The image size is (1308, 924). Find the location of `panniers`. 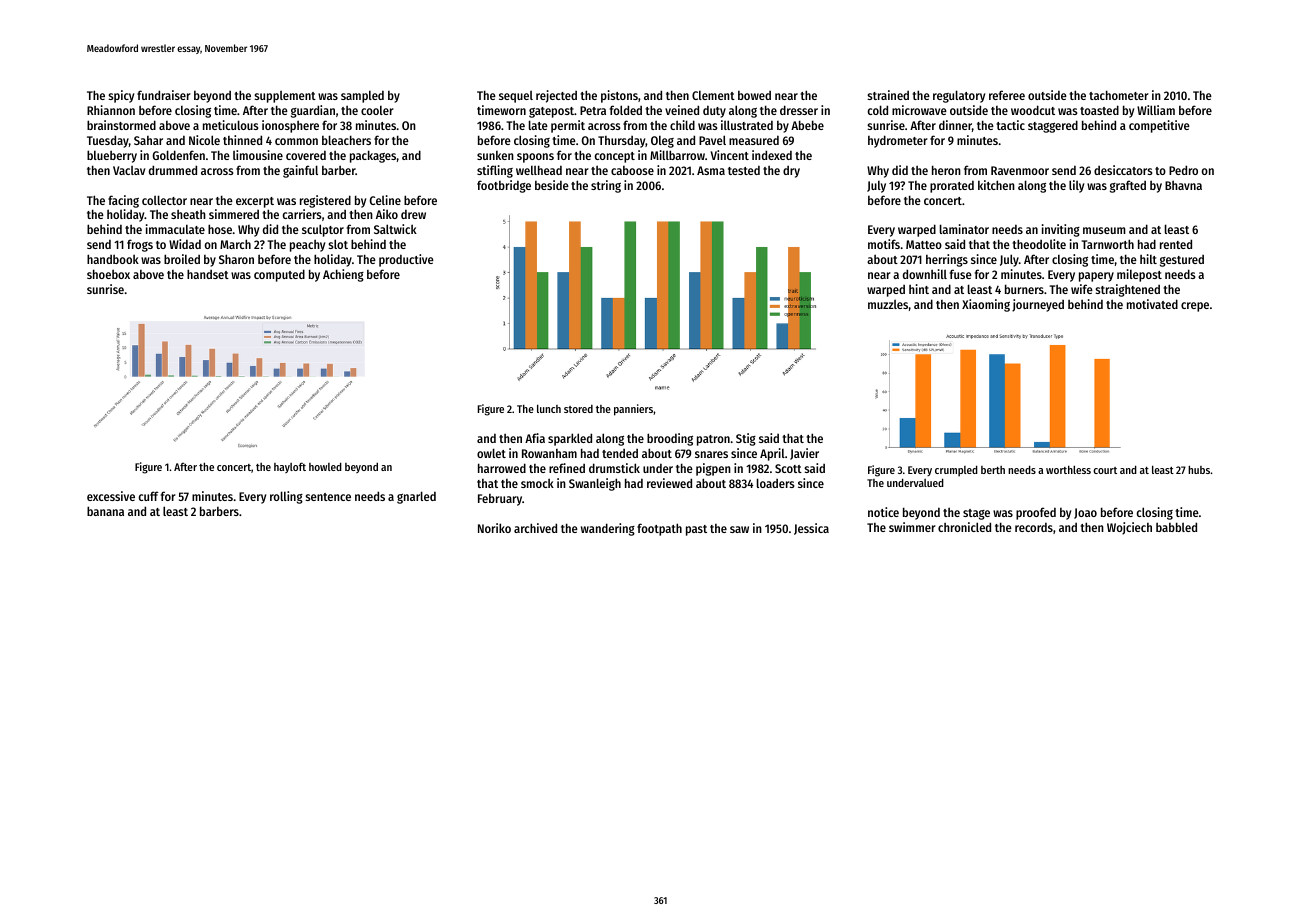

panniers is located at coordinates (633, 410).
